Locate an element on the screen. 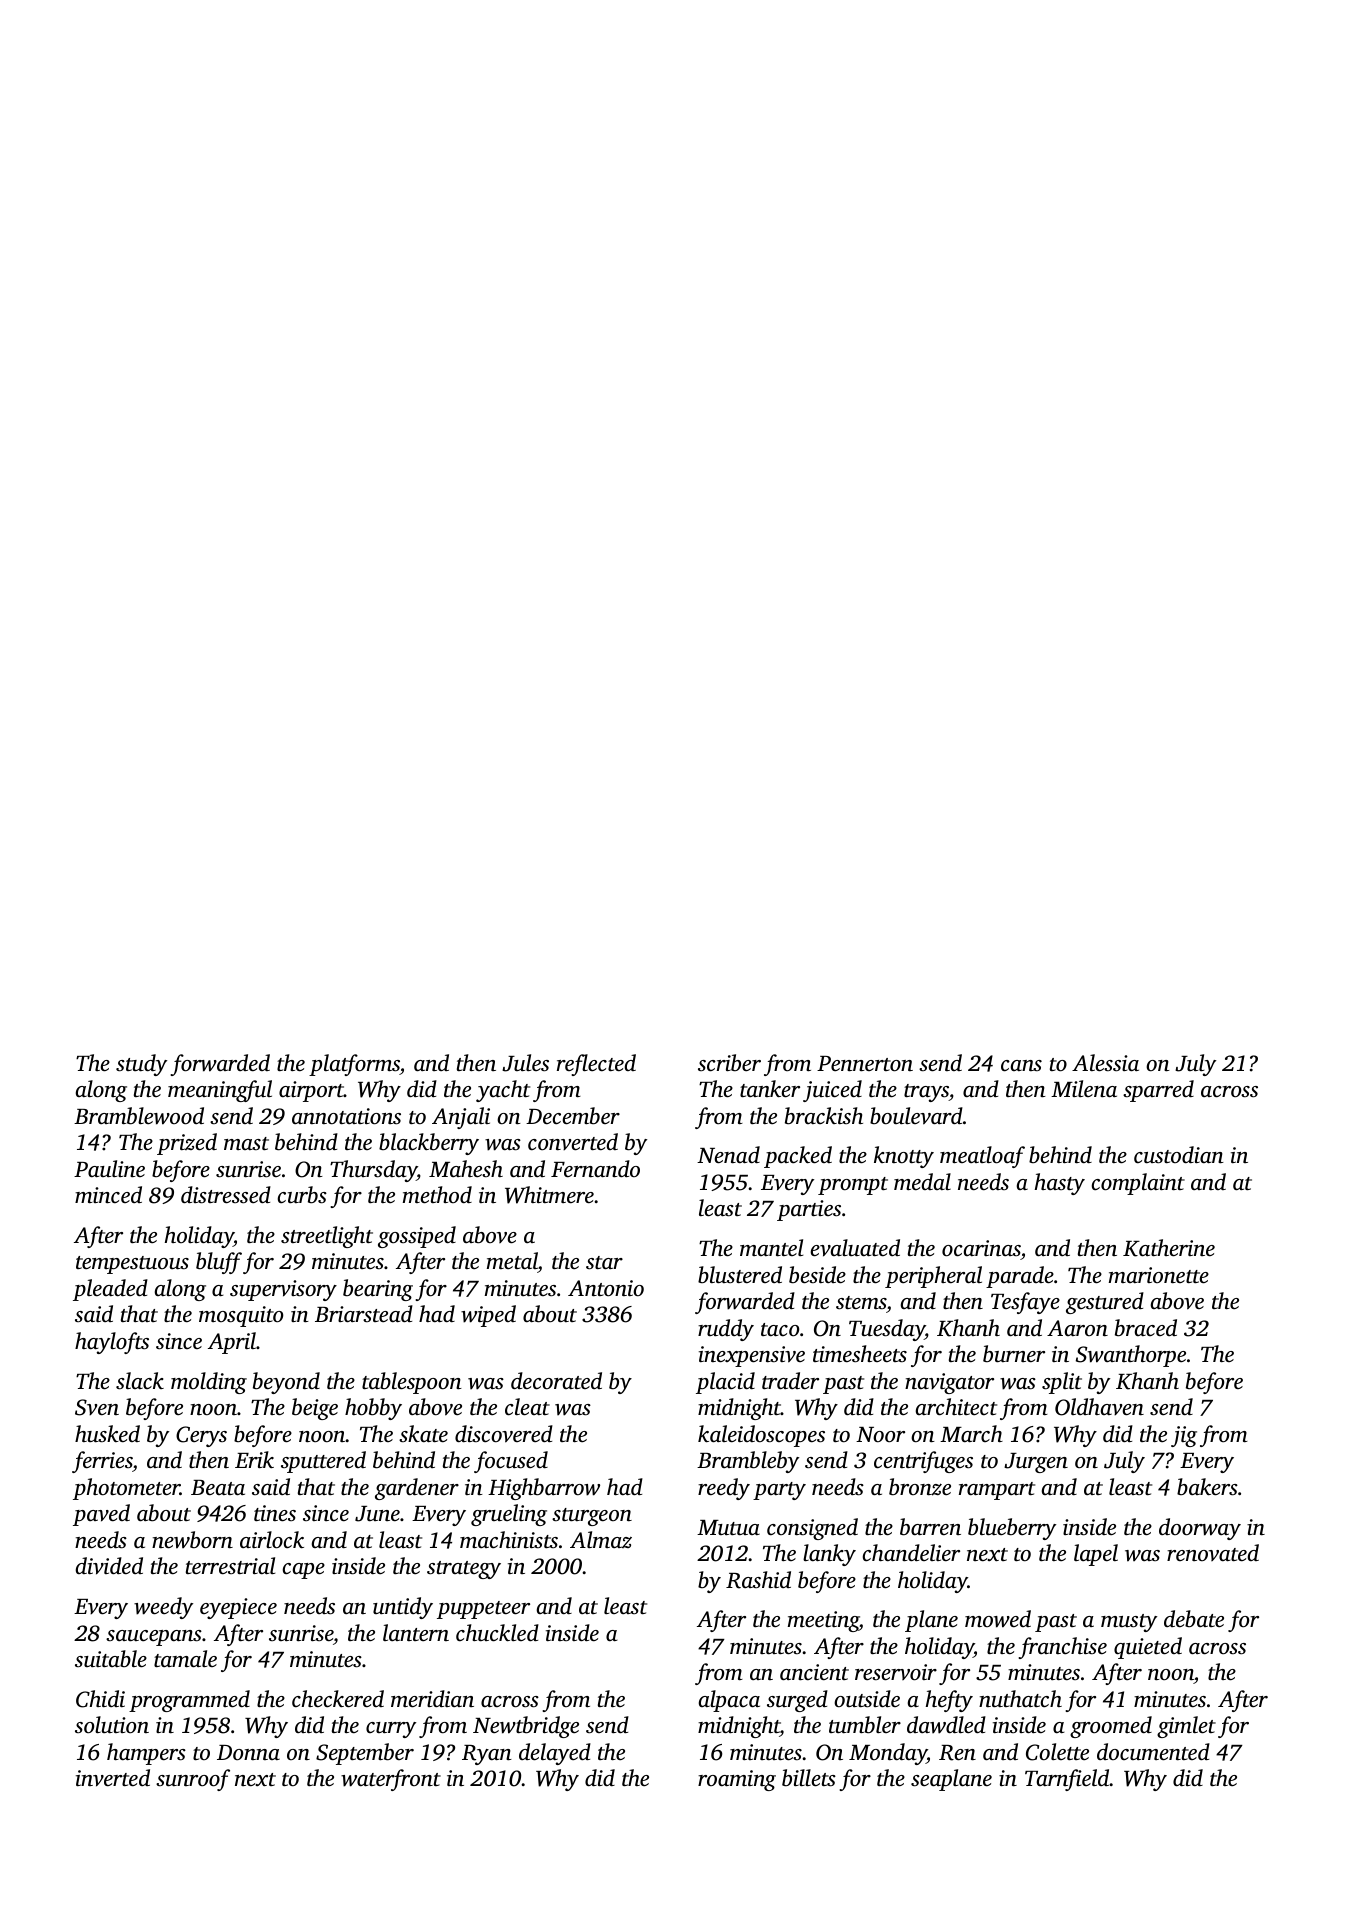 This screenshot has width=1349, height=1908. timesheets is located at coordinates (860, 1354).
